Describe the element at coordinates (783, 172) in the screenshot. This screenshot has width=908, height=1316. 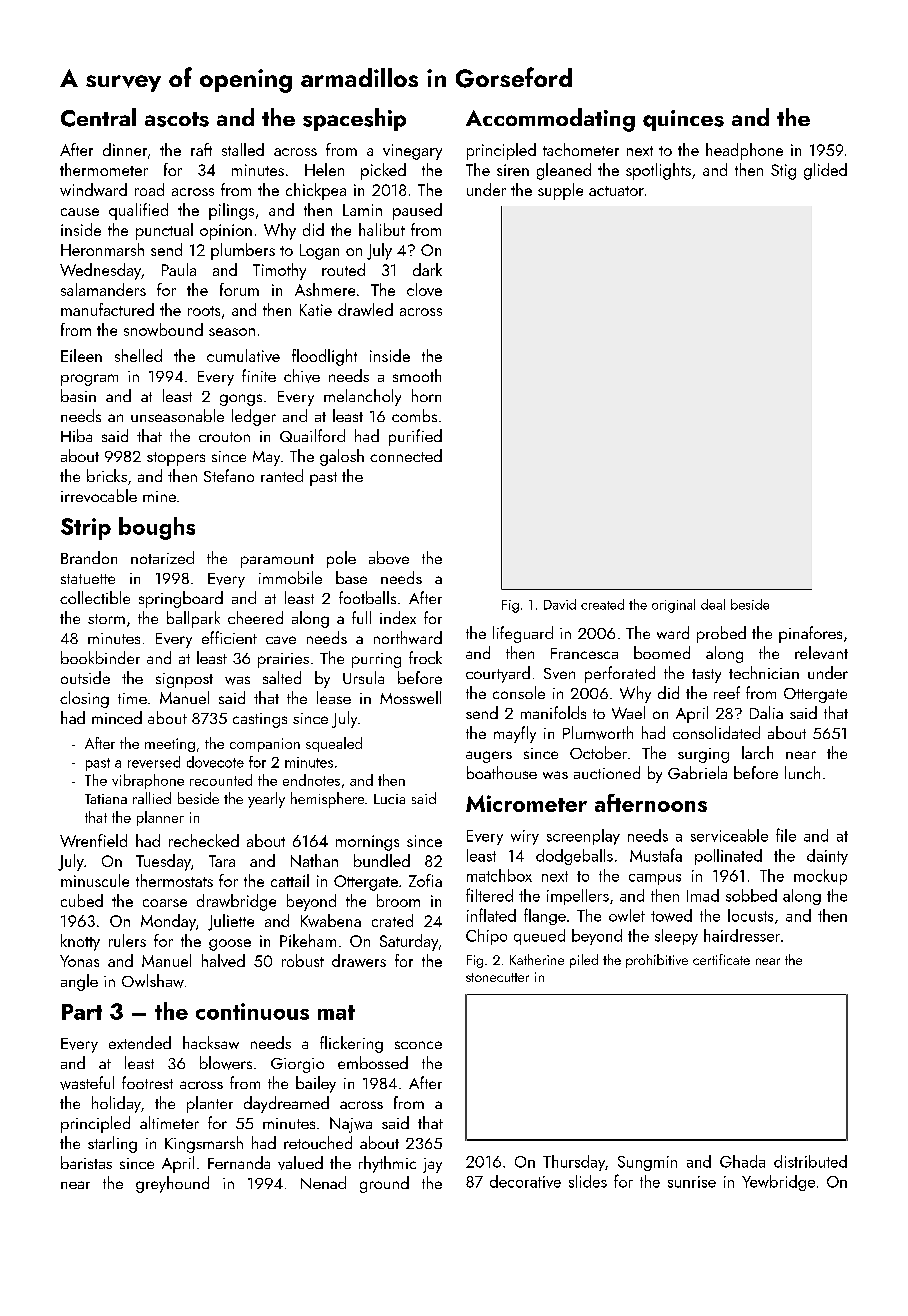
I see `Stig` at that location.
